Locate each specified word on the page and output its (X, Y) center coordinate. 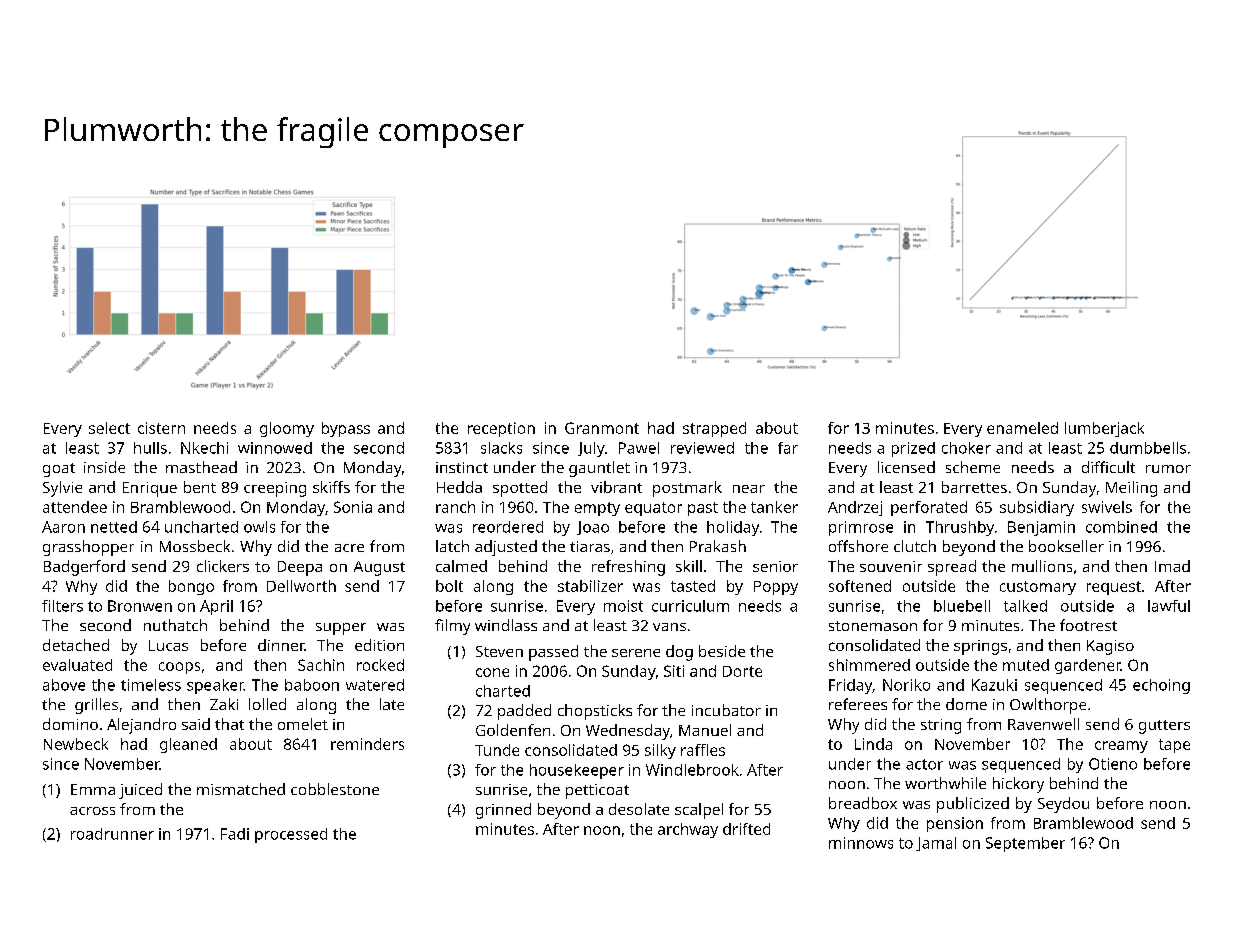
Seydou (1063, 805)
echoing (1161, 686)
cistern (161, 428)
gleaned (188, 745)
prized (913, 449)
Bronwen (140, 606)
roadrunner (112, 834)
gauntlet (599, 469)
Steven (499, 651)
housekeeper (577, 771)
